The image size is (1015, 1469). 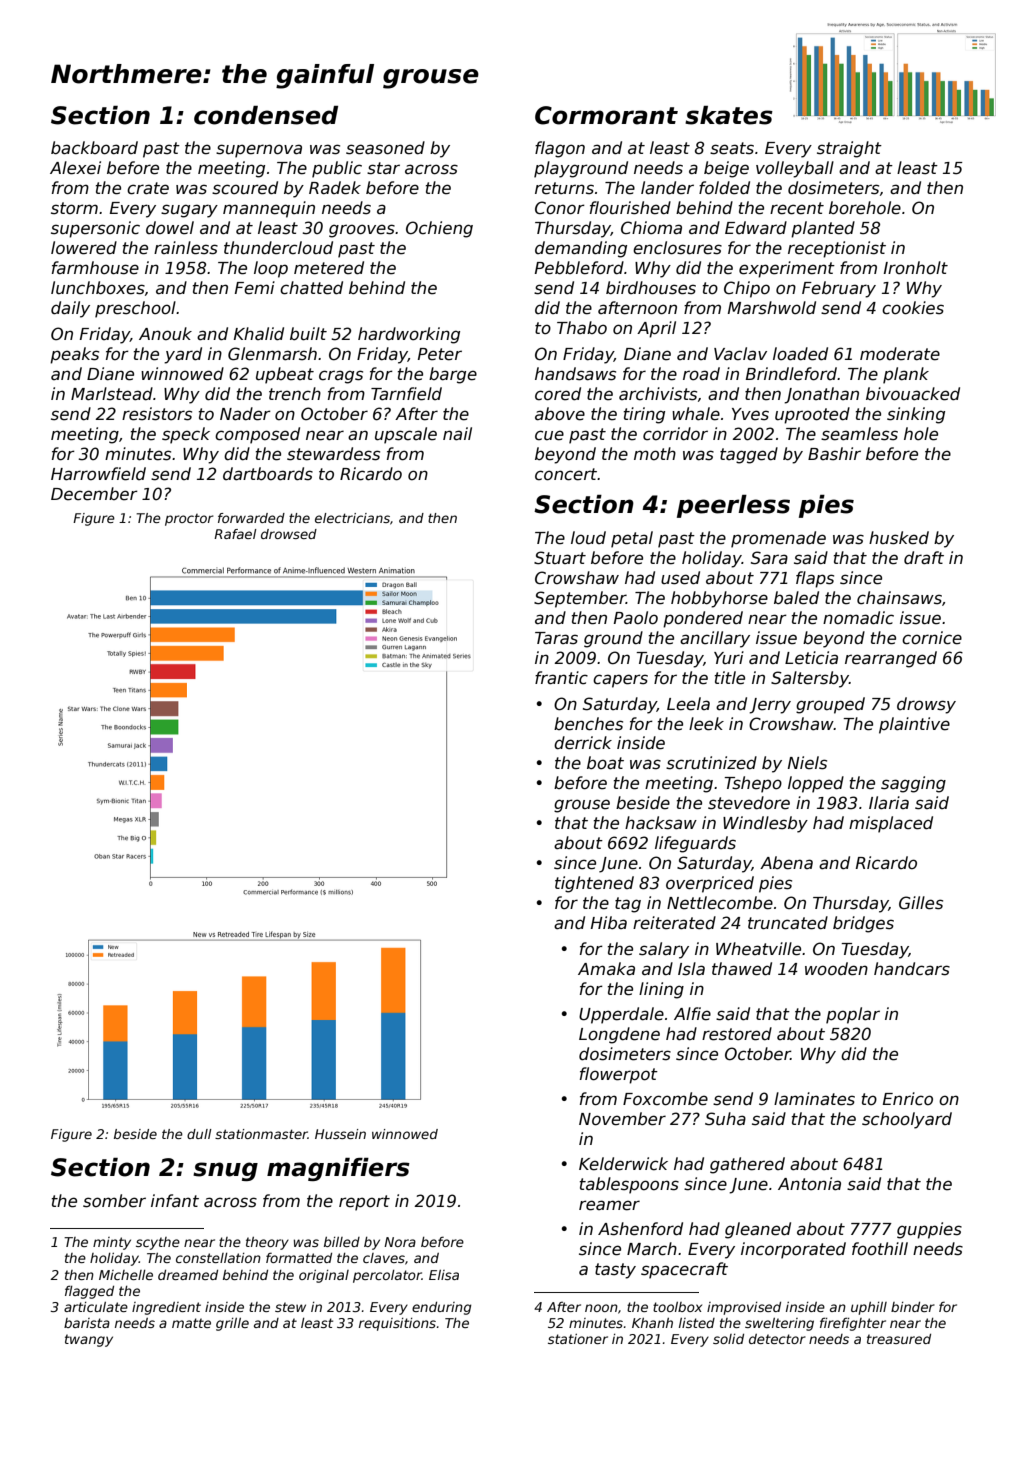 What do you see at coordinates (578, 1339) in the screenshot?
I see `stationer` at bounding box center [578, 1339].
